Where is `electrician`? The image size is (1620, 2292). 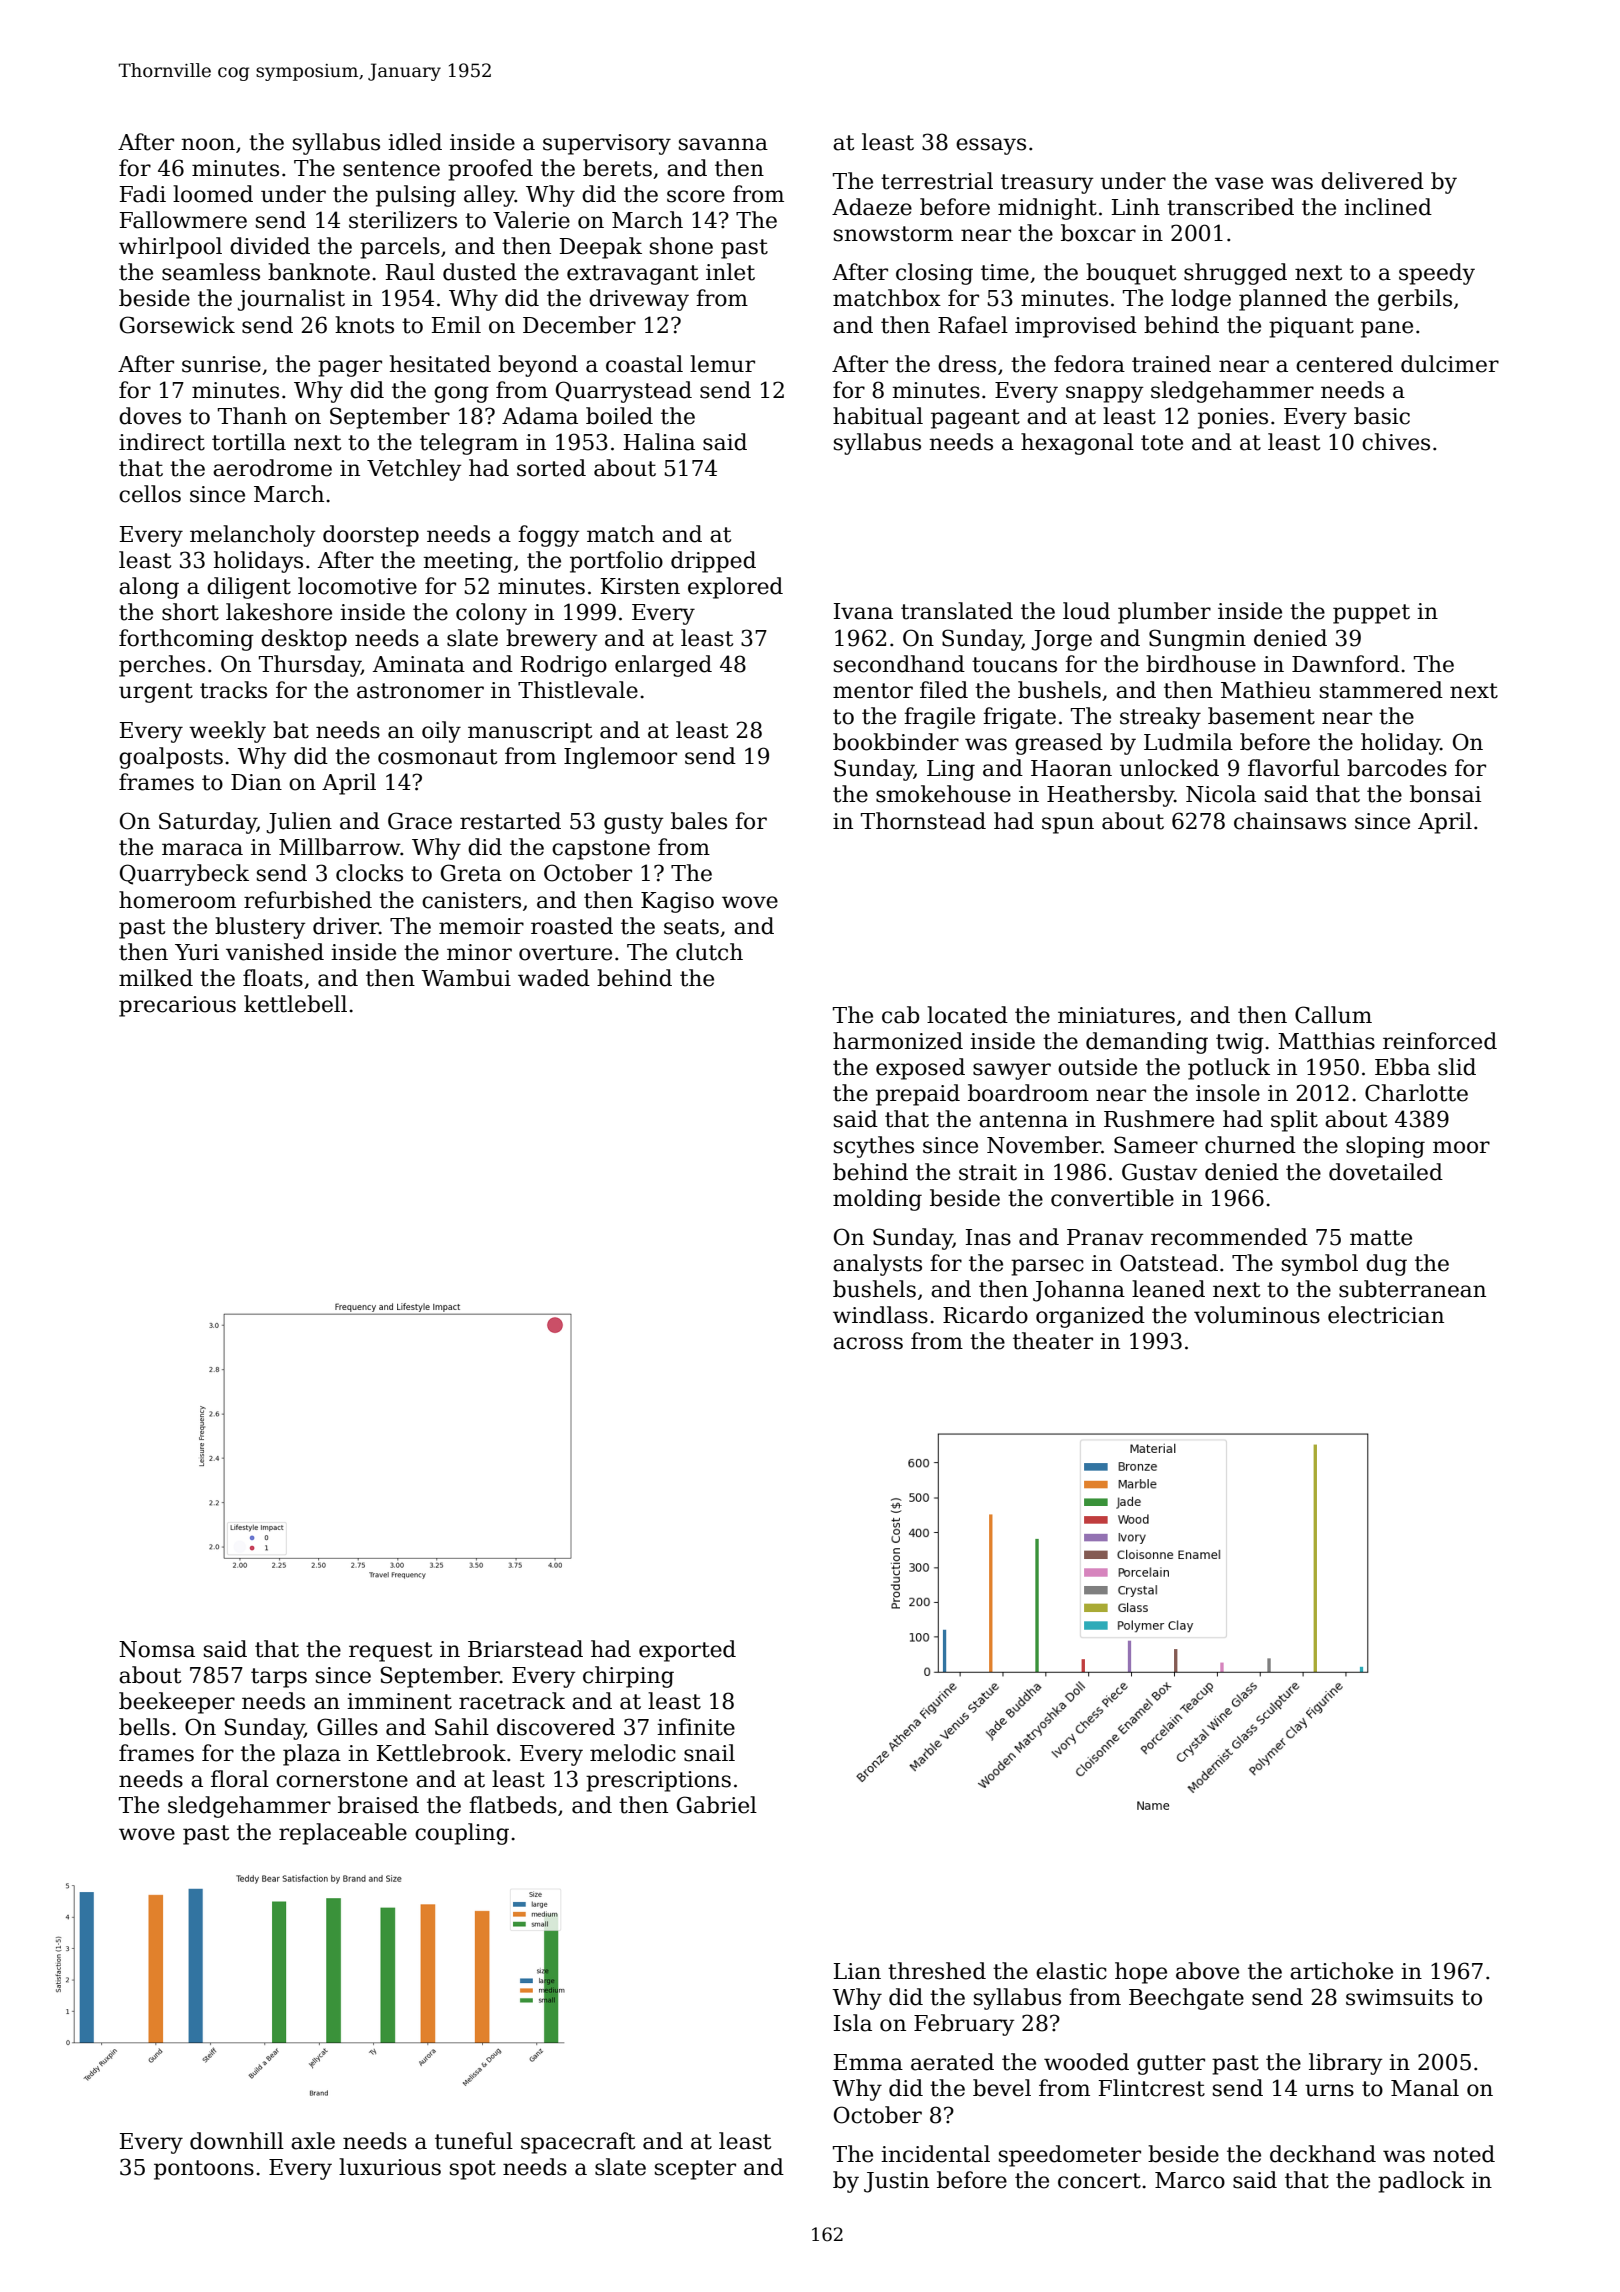
electrician is located at coordinates (1386, 1315).
